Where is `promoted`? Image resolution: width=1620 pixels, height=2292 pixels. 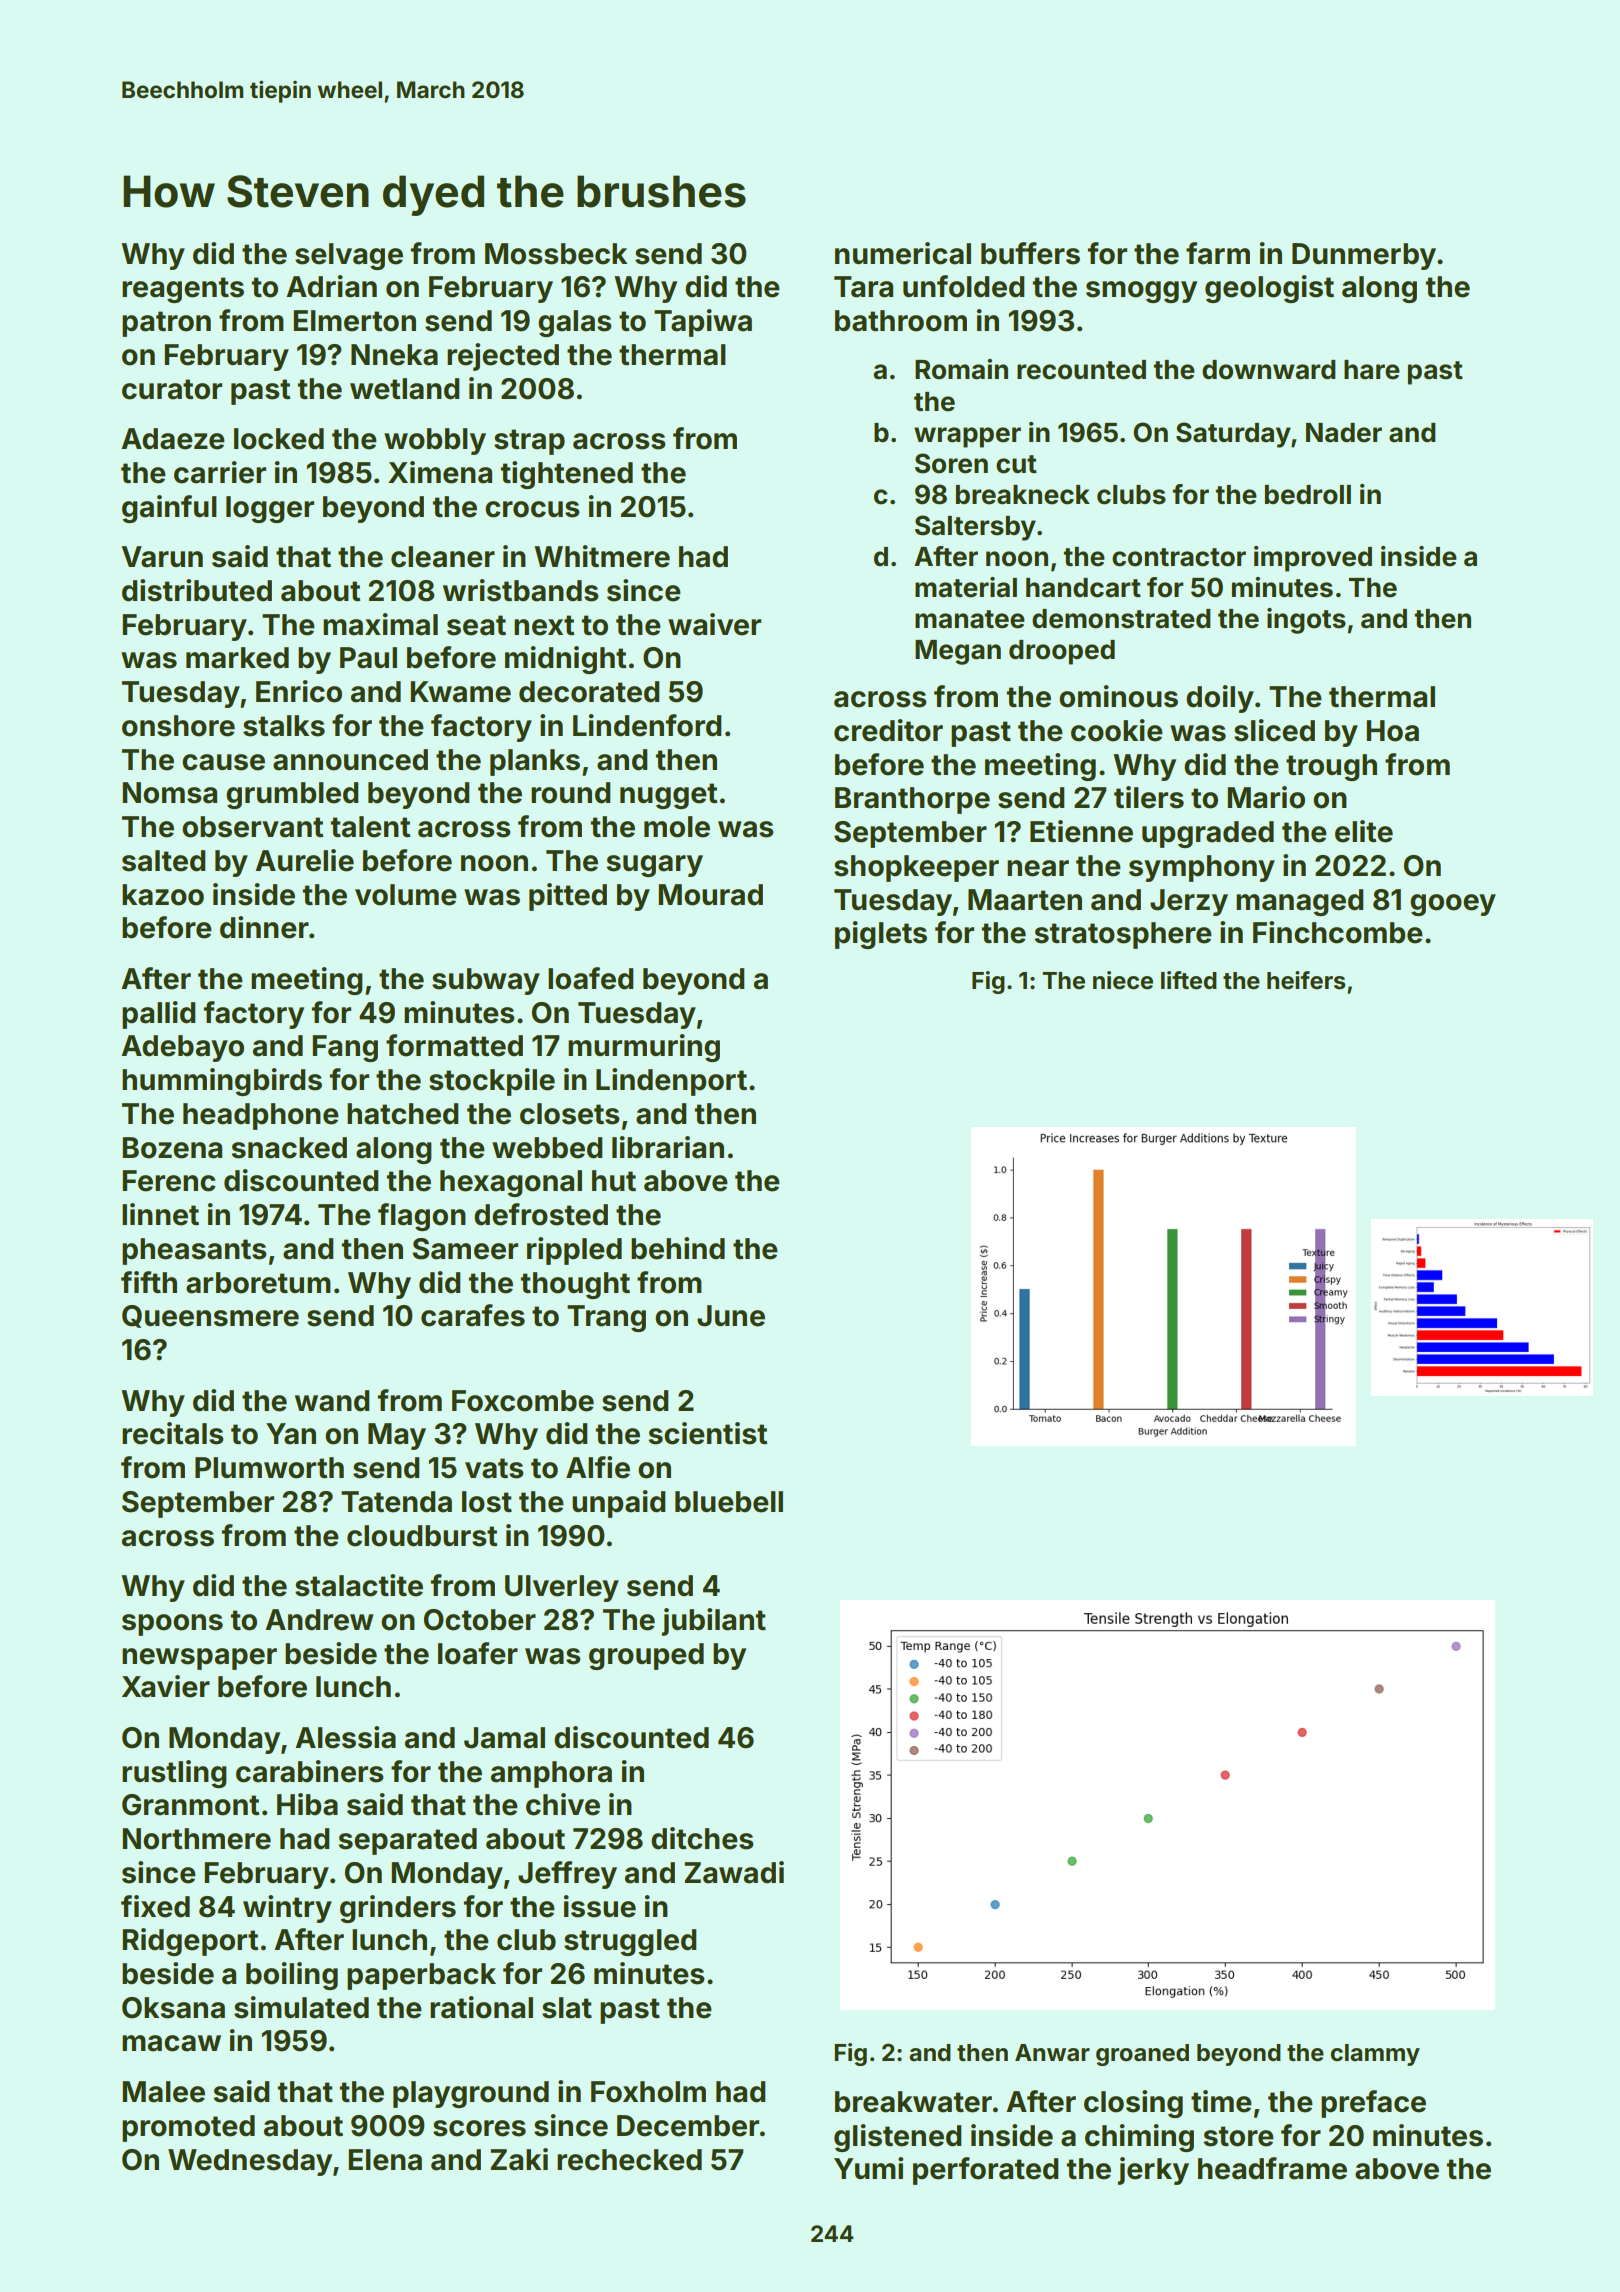 promoted is located at coordinates (188, 2128).
